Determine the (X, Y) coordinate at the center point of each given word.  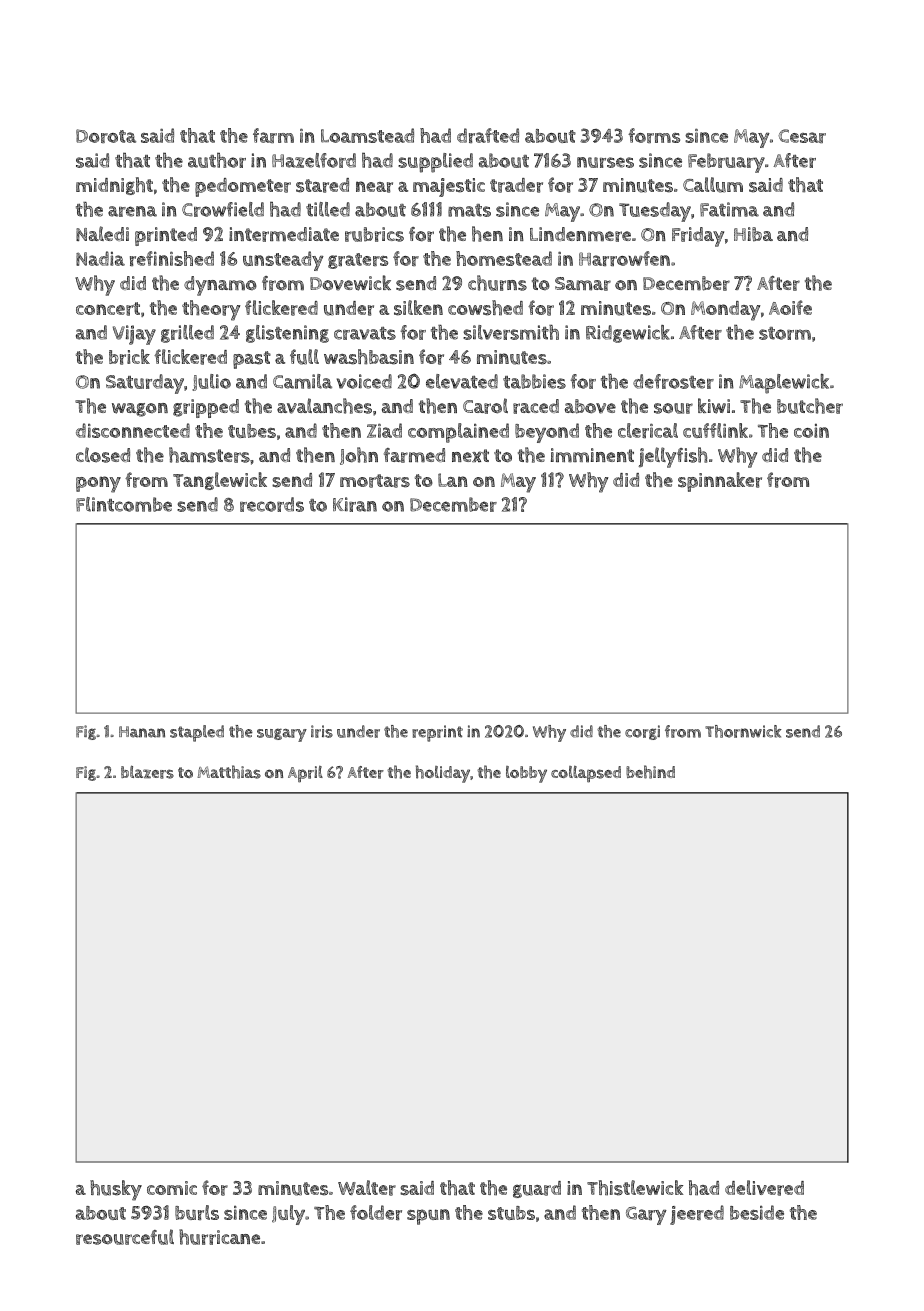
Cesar (802, 136)
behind (650, 772)
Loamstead (367, 135)
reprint (437, 733)
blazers (147, 772)
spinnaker (720, 482)
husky (116, 1190)
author (217, 160)
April (305, 774)
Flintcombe (124, 504)
